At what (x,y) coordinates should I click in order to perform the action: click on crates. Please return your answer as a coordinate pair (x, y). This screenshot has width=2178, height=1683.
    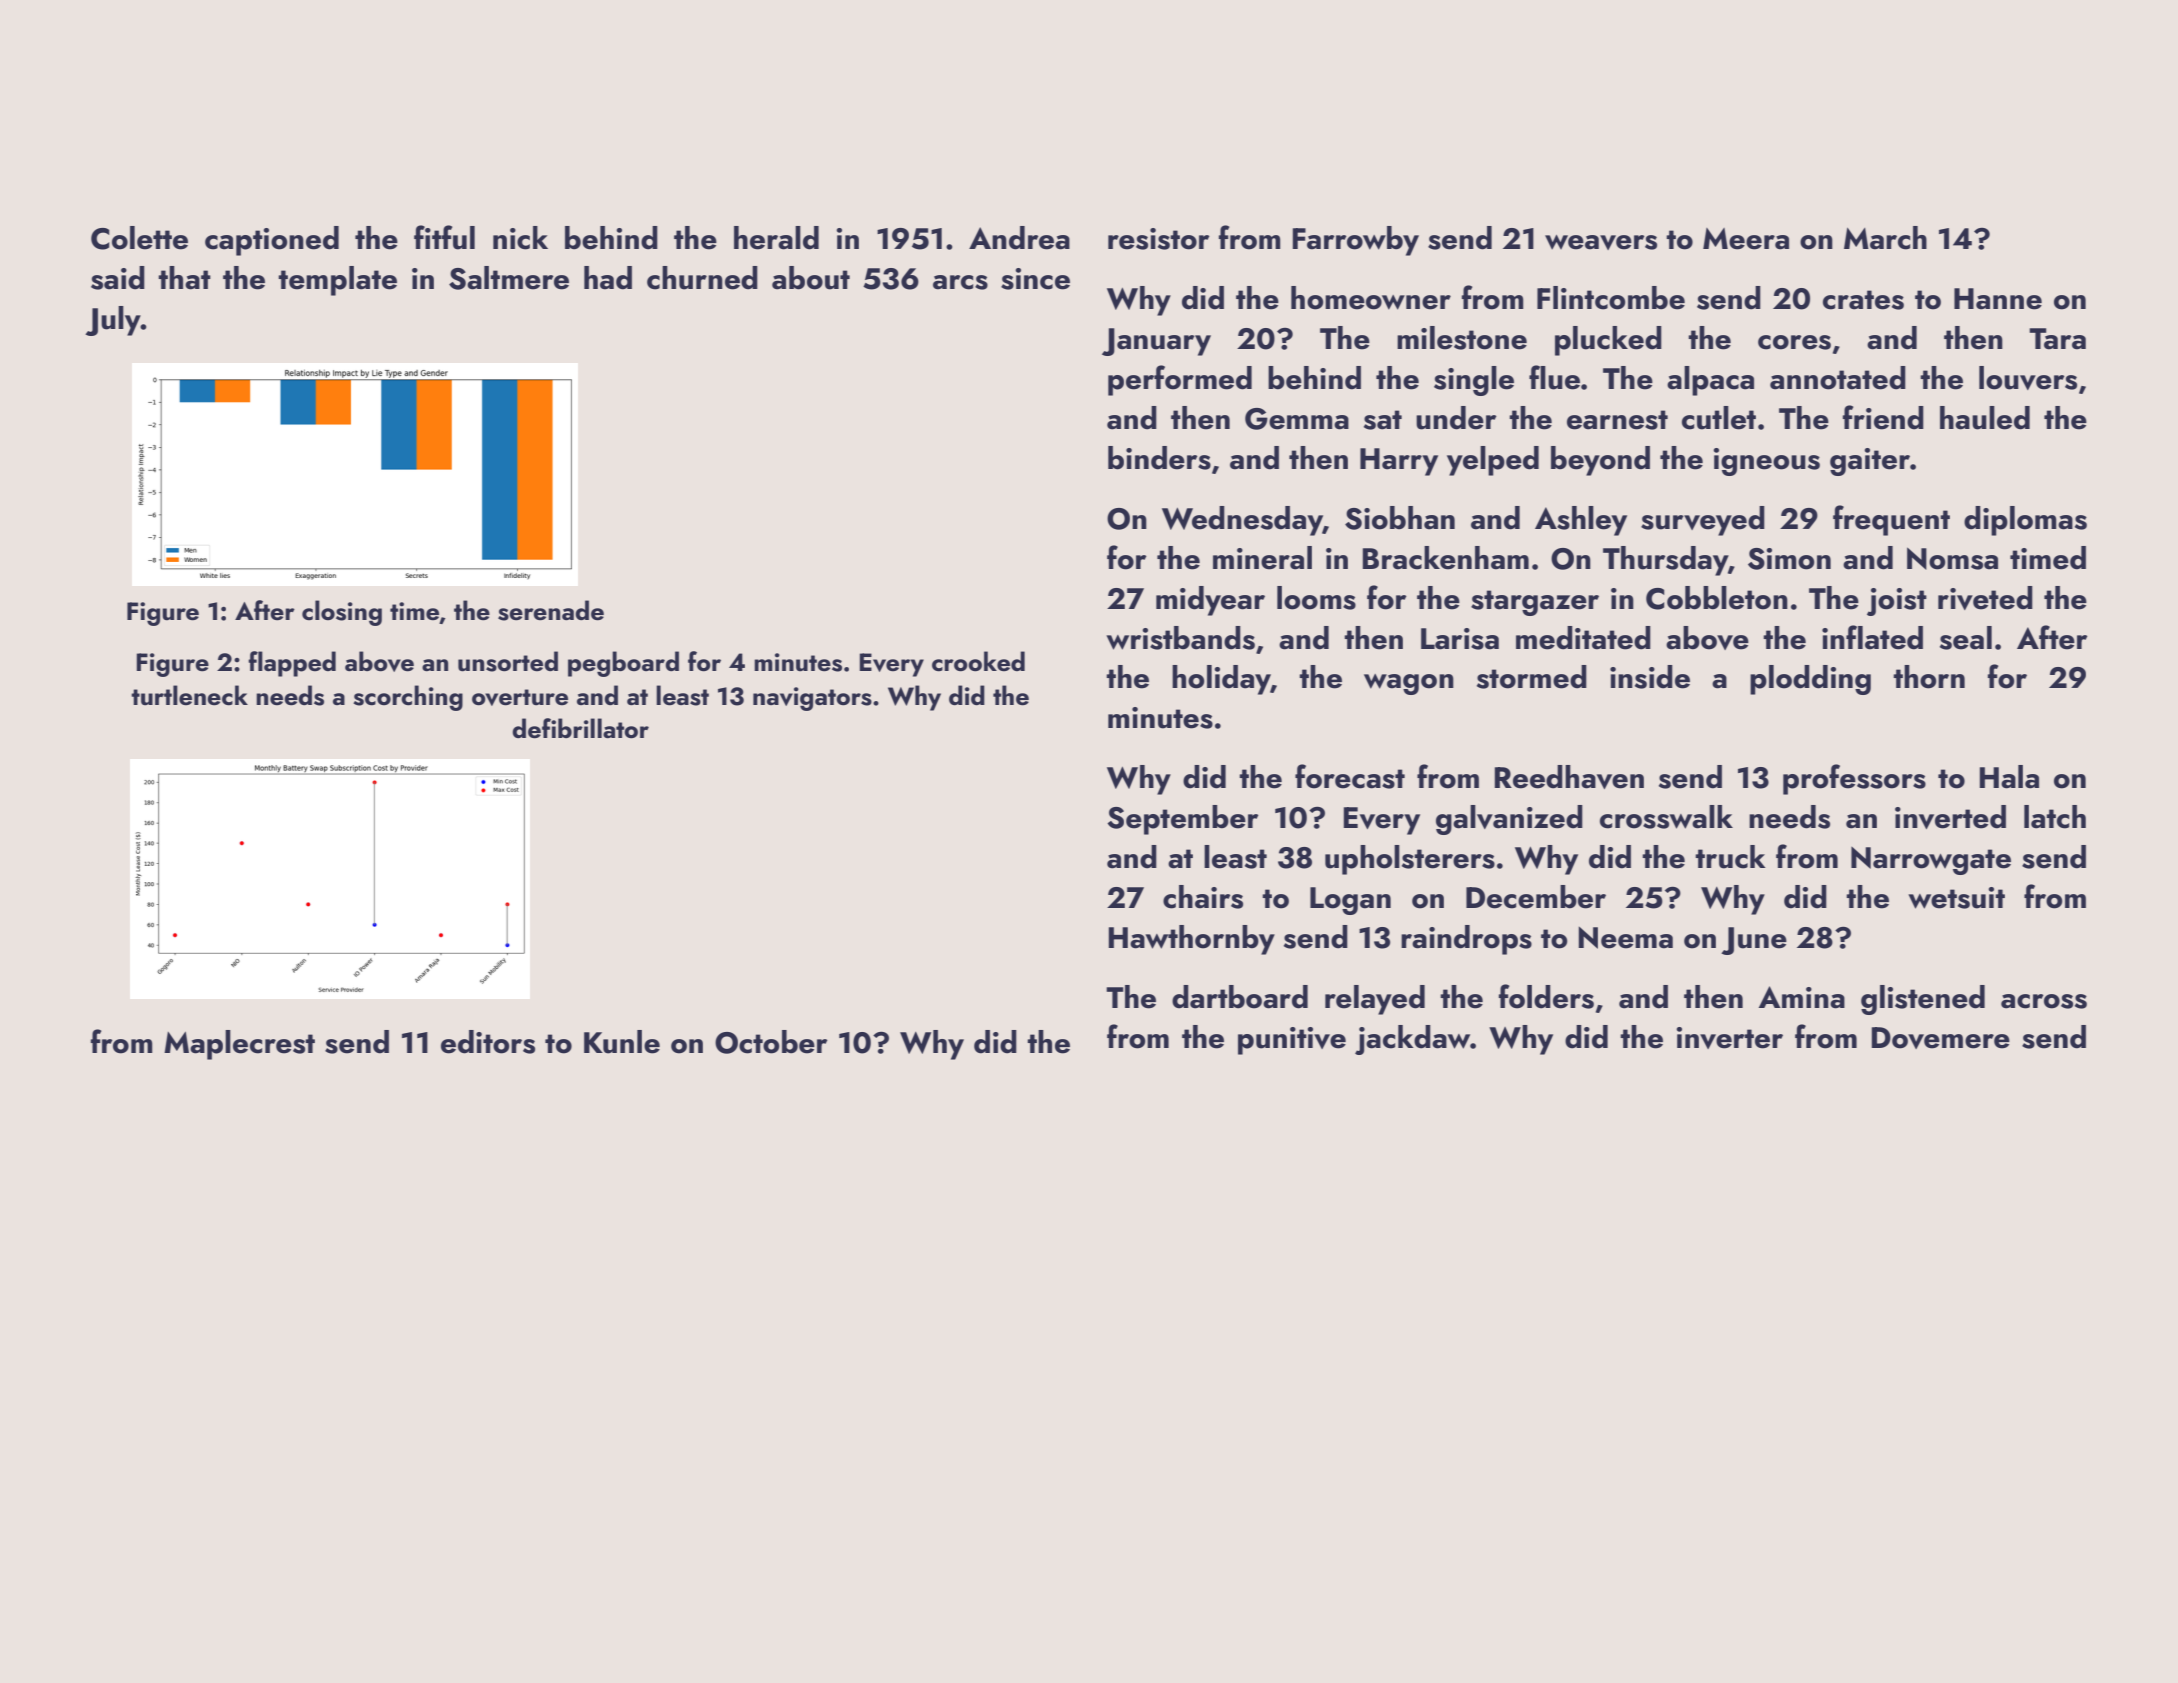
    Looking at the image, I should click on (1863, 300).
